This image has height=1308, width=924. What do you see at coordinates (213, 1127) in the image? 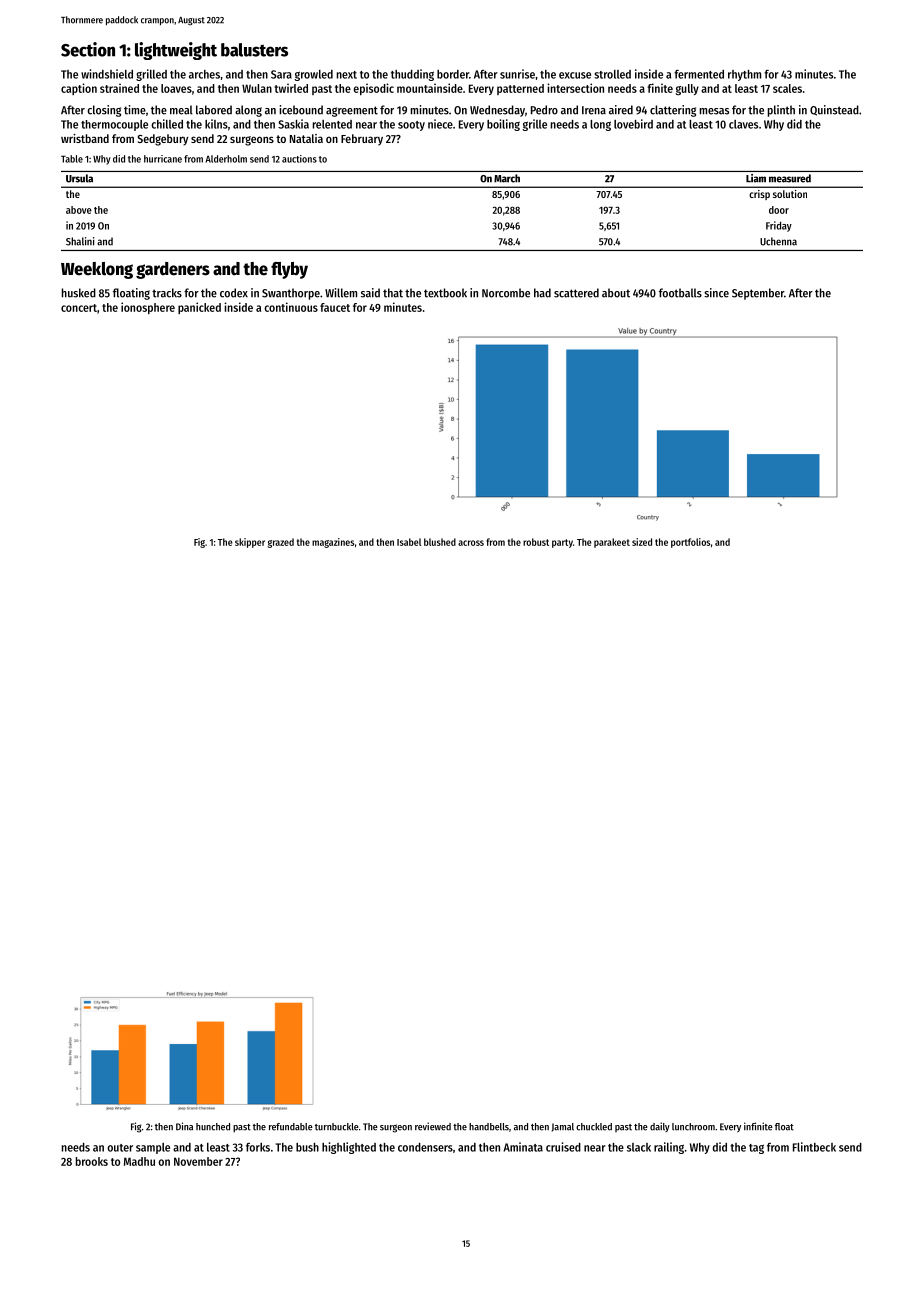
I see `hunched` at bounding box center [213, 1127].
